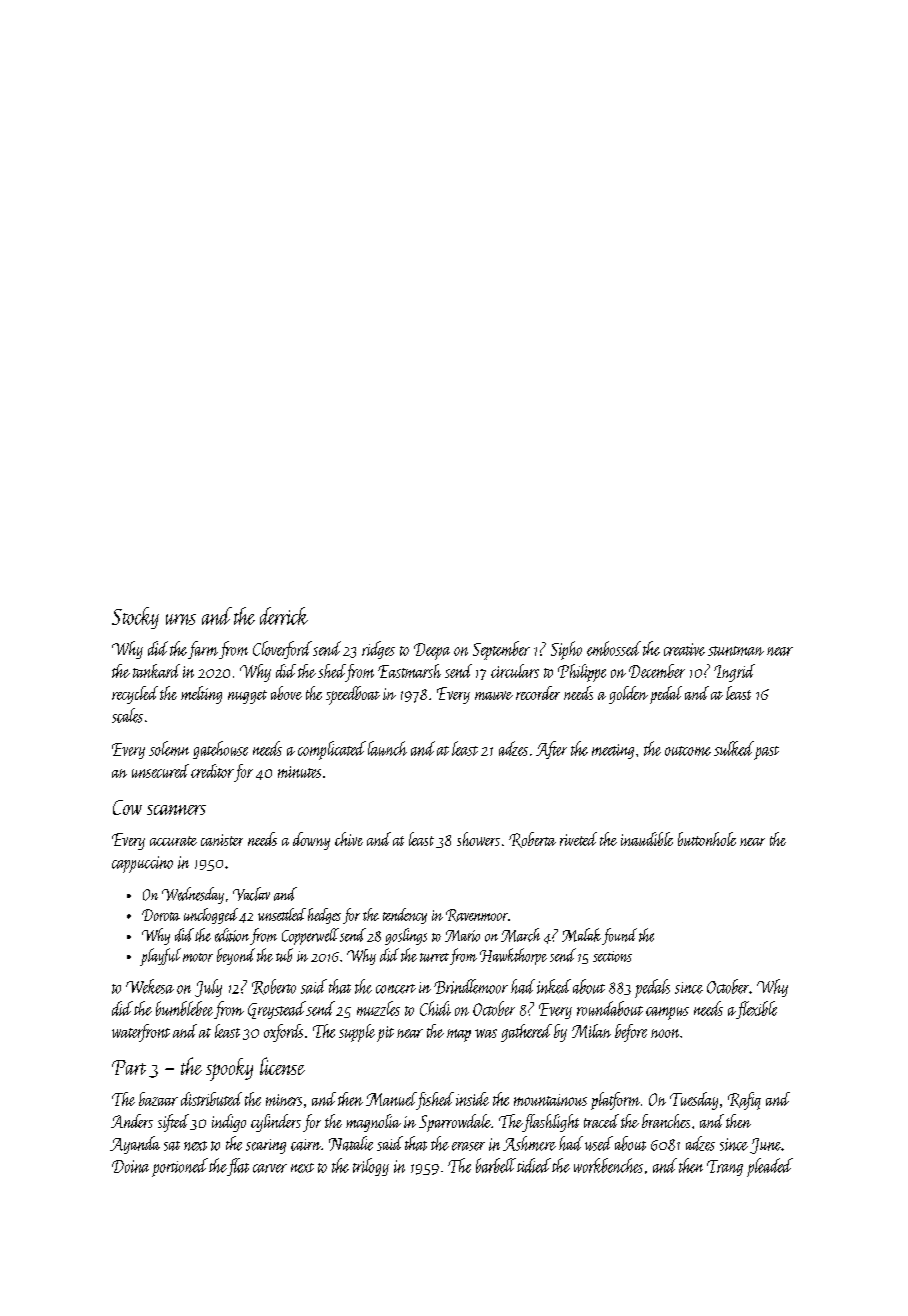  What do you see at coordinates (551, 750) in the document?
I see `After` at bounding box center [551, 750].
